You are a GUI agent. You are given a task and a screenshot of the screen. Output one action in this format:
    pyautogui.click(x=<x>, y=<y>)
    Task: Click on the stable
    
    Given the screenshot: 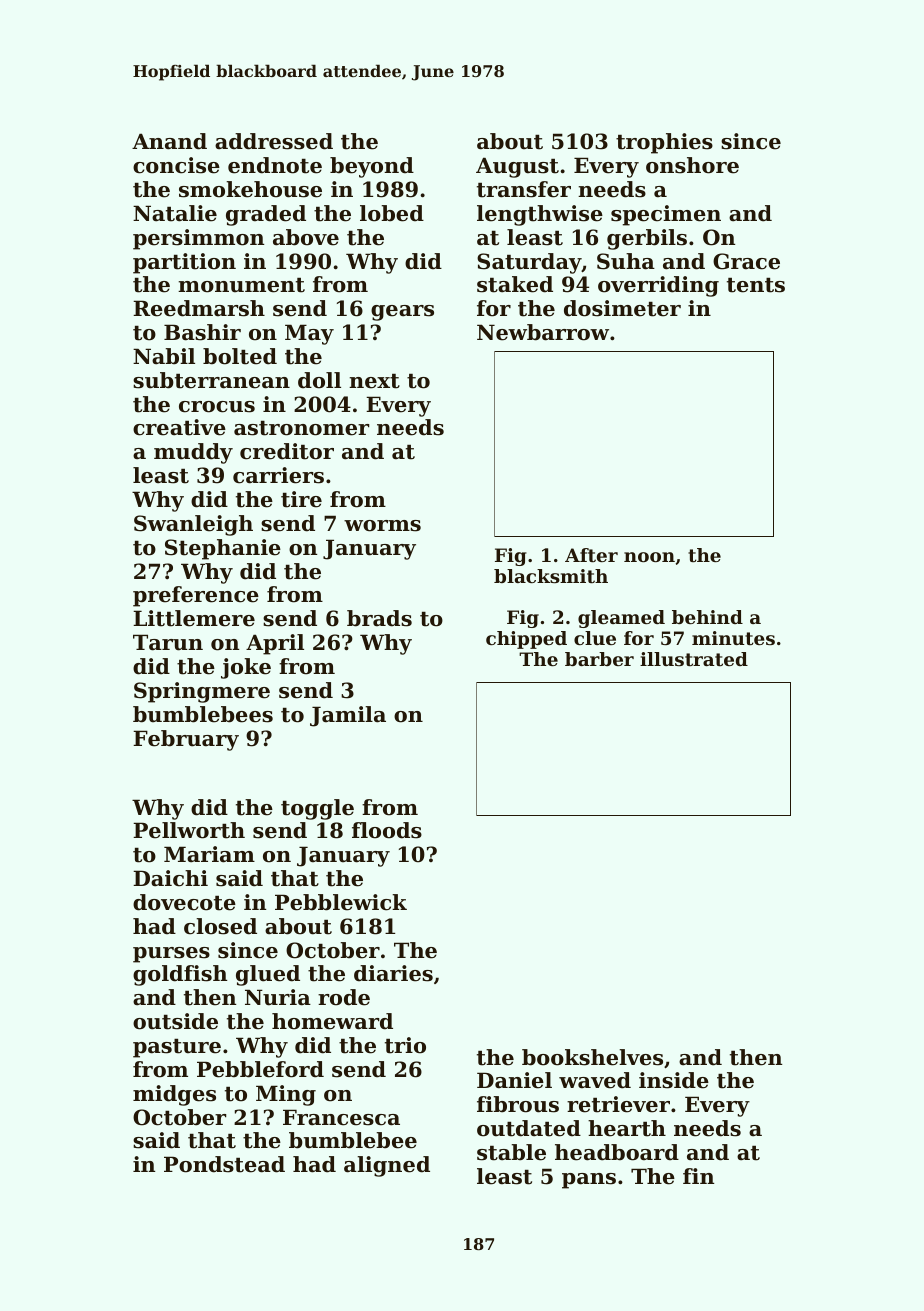 What is the action you would take?
    pyautogui.click(x=511, y=1152)
